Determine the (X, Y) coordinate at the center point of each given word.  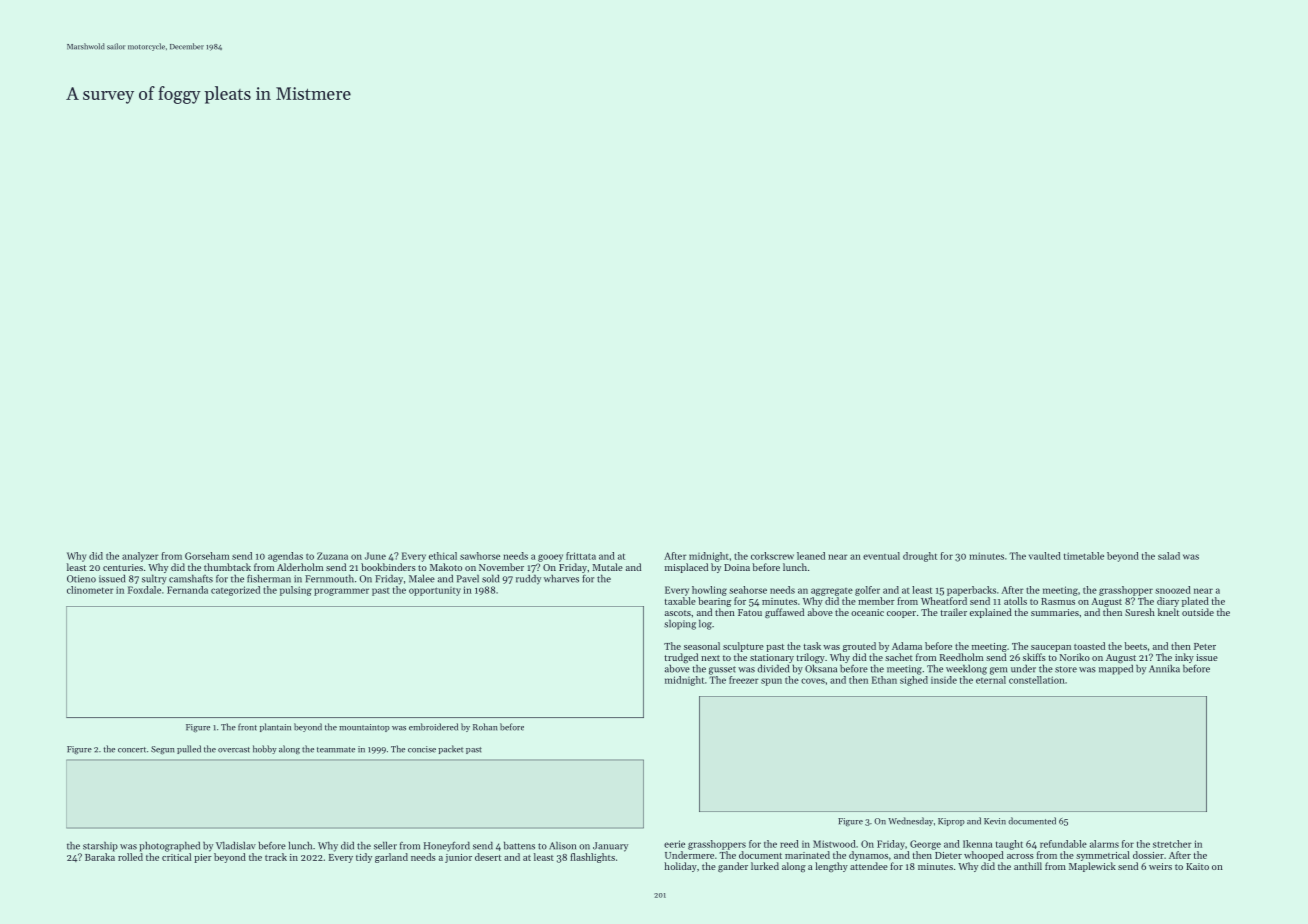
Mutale (607, 567)
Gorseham (207, 556)
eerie (674, 844)
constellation (1037, 680)
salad (1169, 556)
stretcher (1172, 844)
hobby (265, 749)
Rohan (485, 727)
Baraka (100, 857)
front (247, 727)
